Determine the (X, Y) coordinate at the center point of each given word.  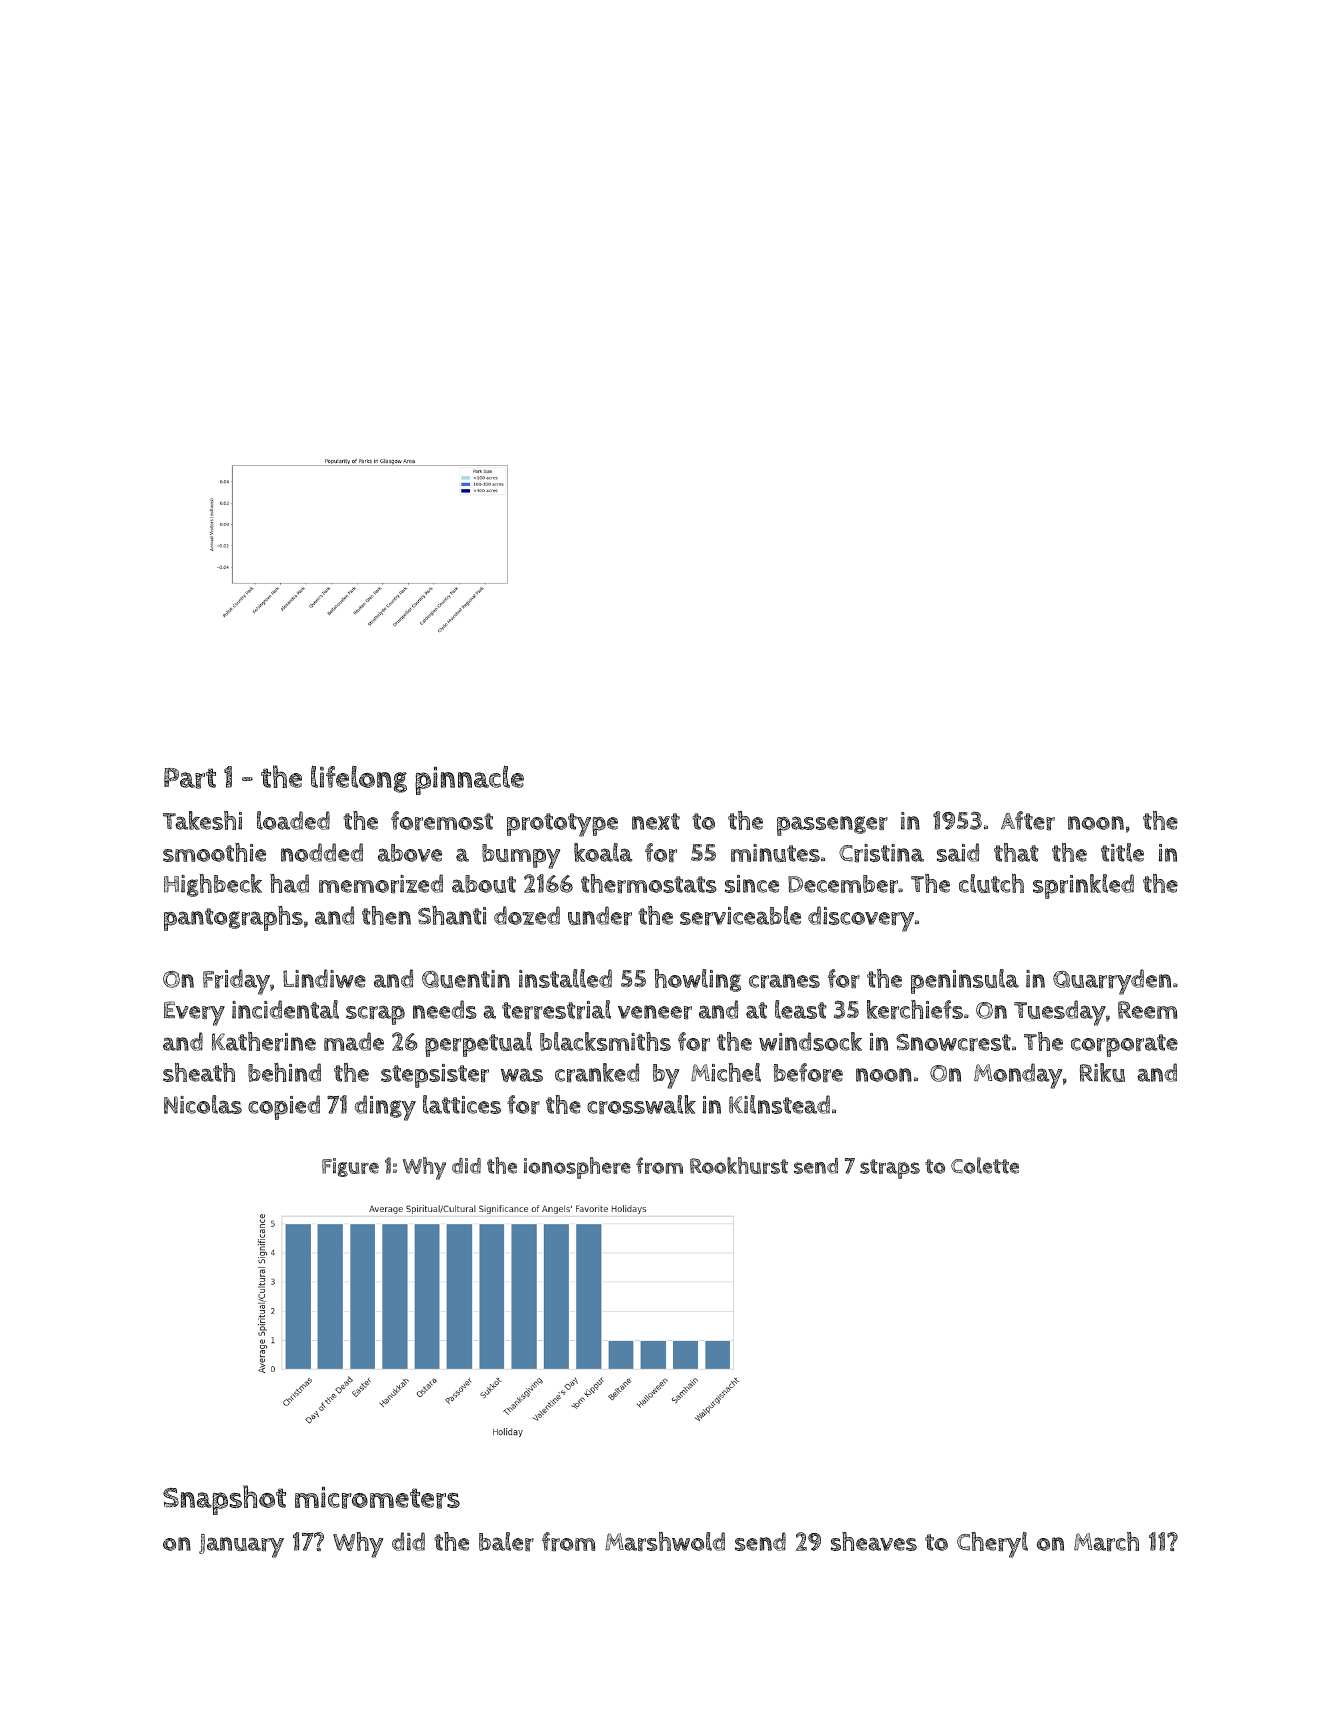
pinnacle (469, 780)
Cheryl (992, 1545)
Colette (985, 1165)
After (1028, 820)
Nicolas (203, 1104)
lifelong (359, 779)
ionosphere (577, 1168)
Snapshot (224, 1500)
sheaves (874, 1541)
